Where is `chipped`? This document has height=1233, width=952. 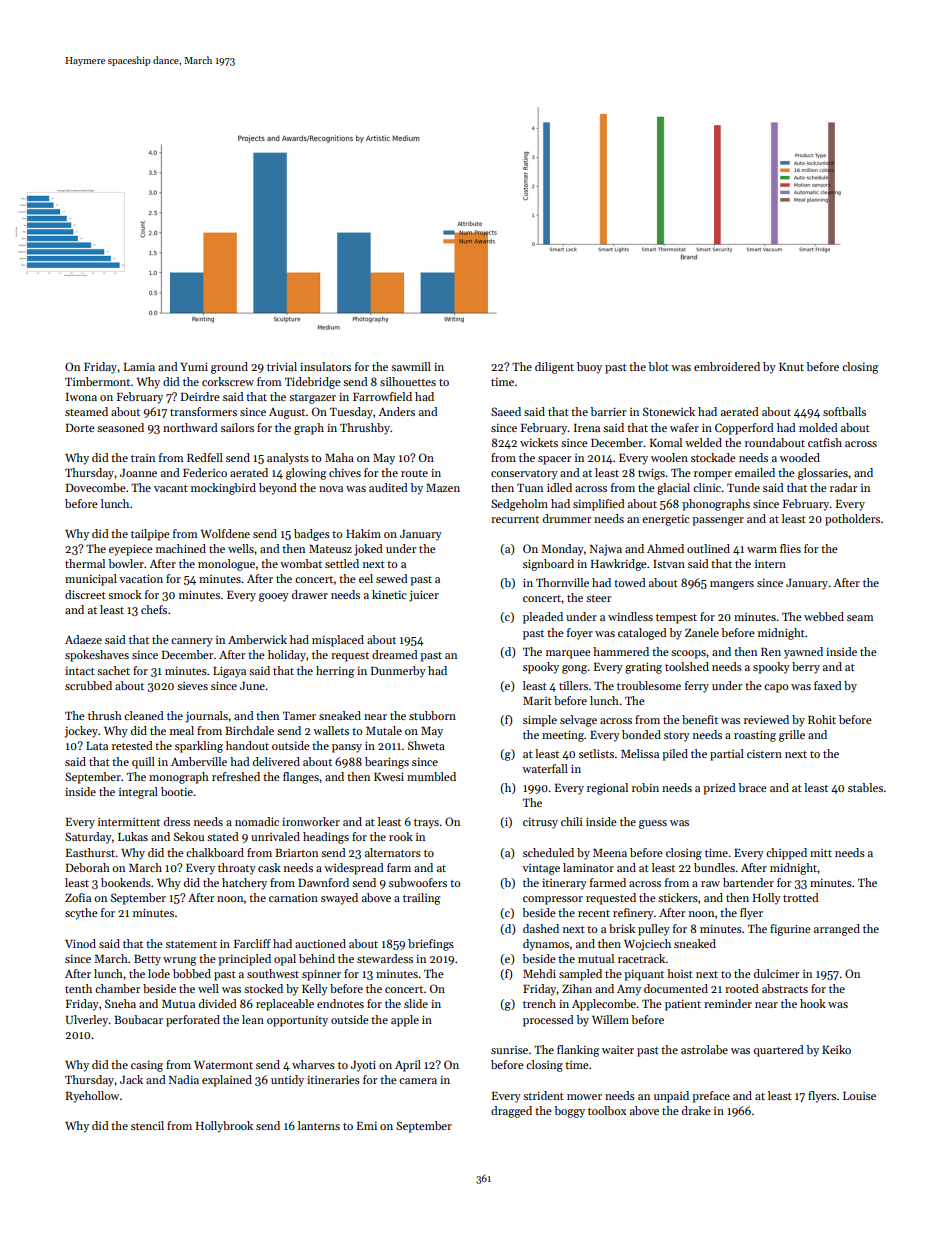
chipped is located at coordinates (786, 854).
